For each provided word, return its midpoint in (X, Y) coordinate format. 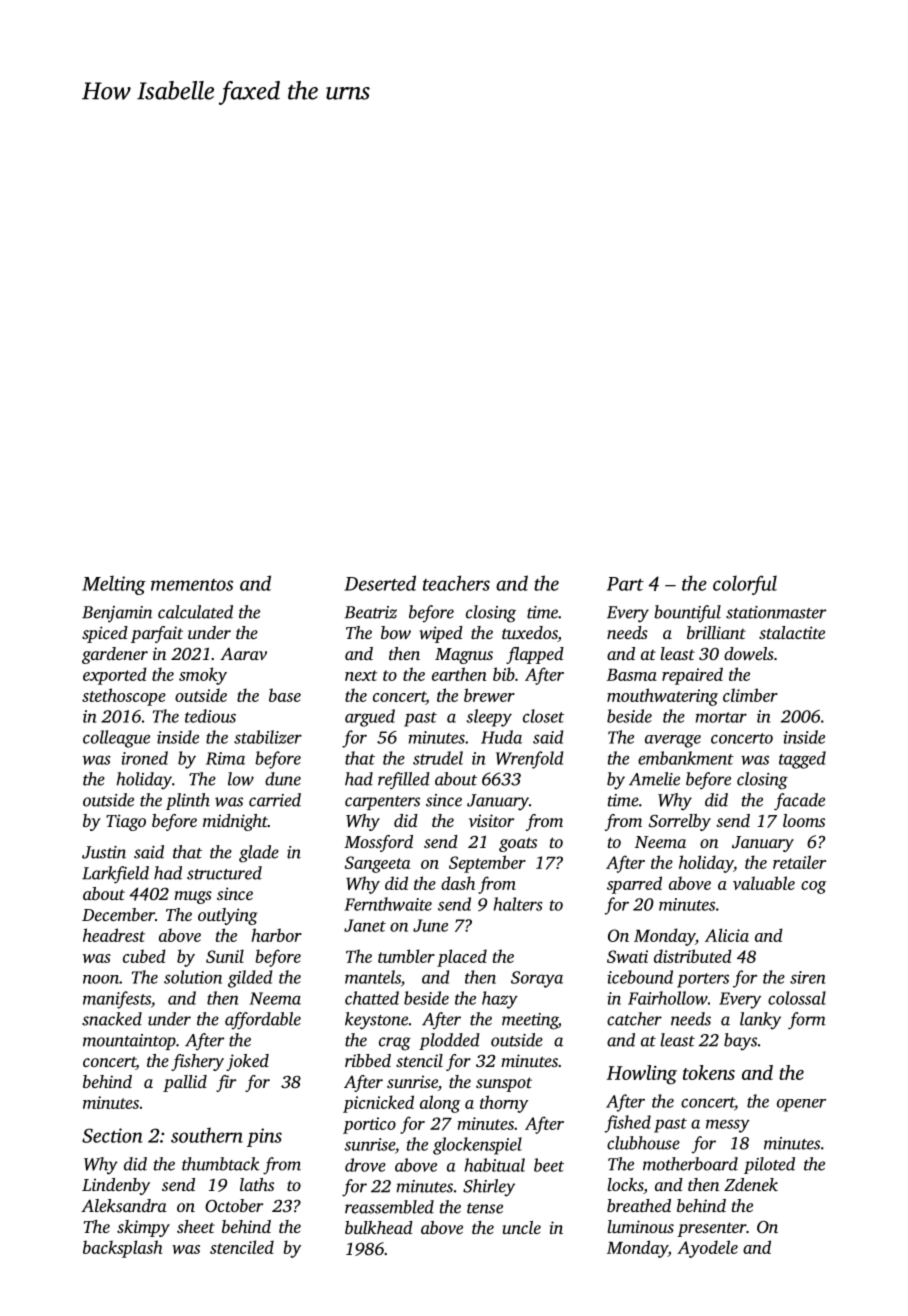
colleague (116, 739)
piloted (769, 1165)
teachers (456, 583)
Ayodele (707, 1249)
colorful (745, 585)
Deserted (380, 583)
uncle (522, 1227)
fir (226, 1083)
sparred (634, 885)
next (361, 675)
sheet (196, 1226)
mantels (373, 977)
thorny (504, 1104)
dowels (749, 653)
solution (193, 977)
